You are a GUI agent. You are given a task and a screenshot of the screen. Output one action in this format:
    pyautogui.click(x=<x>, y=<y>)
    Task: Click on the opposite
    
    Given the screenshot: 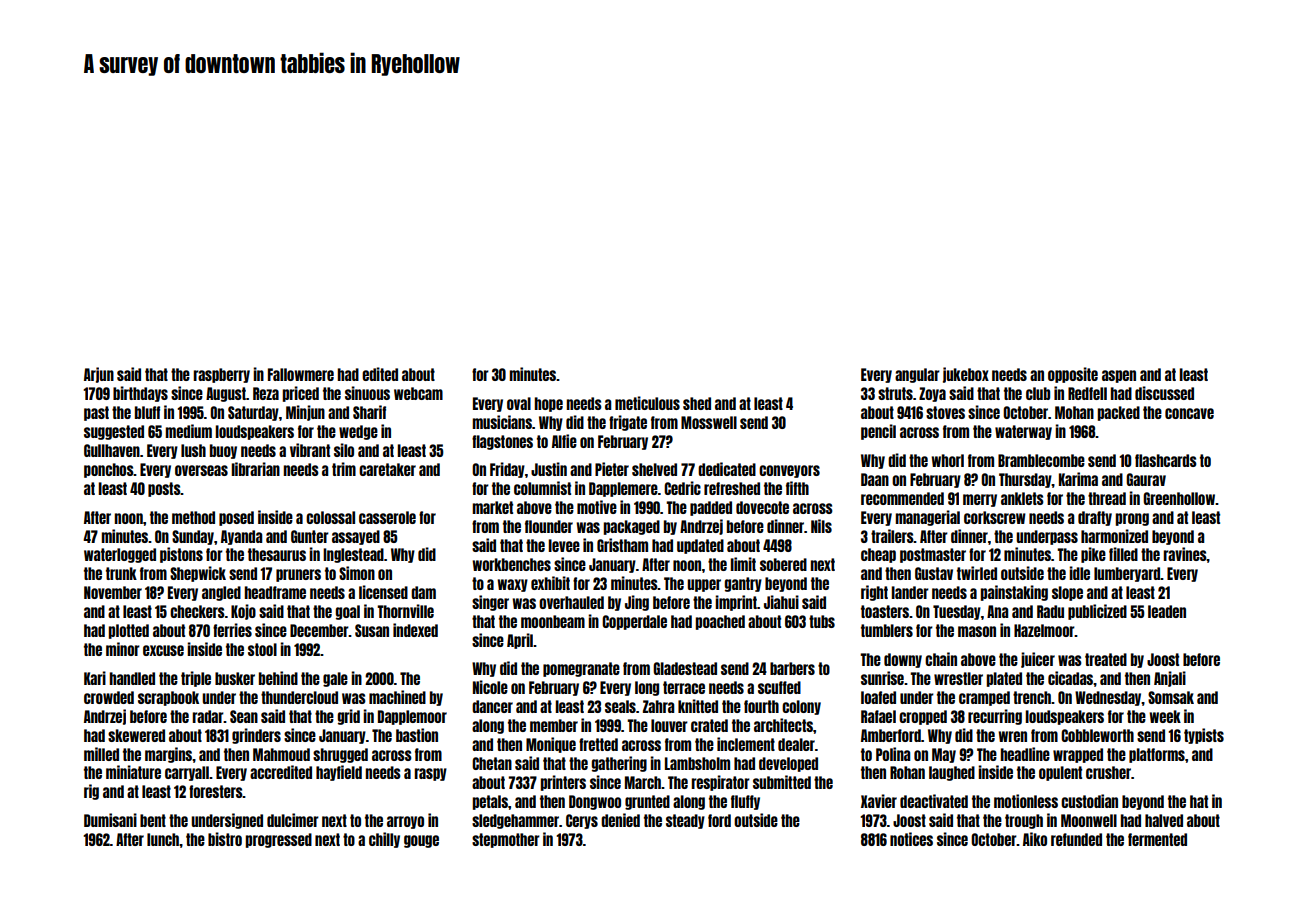 What is the action you would take?
    pyautogui.click(x=1073, y=375)
